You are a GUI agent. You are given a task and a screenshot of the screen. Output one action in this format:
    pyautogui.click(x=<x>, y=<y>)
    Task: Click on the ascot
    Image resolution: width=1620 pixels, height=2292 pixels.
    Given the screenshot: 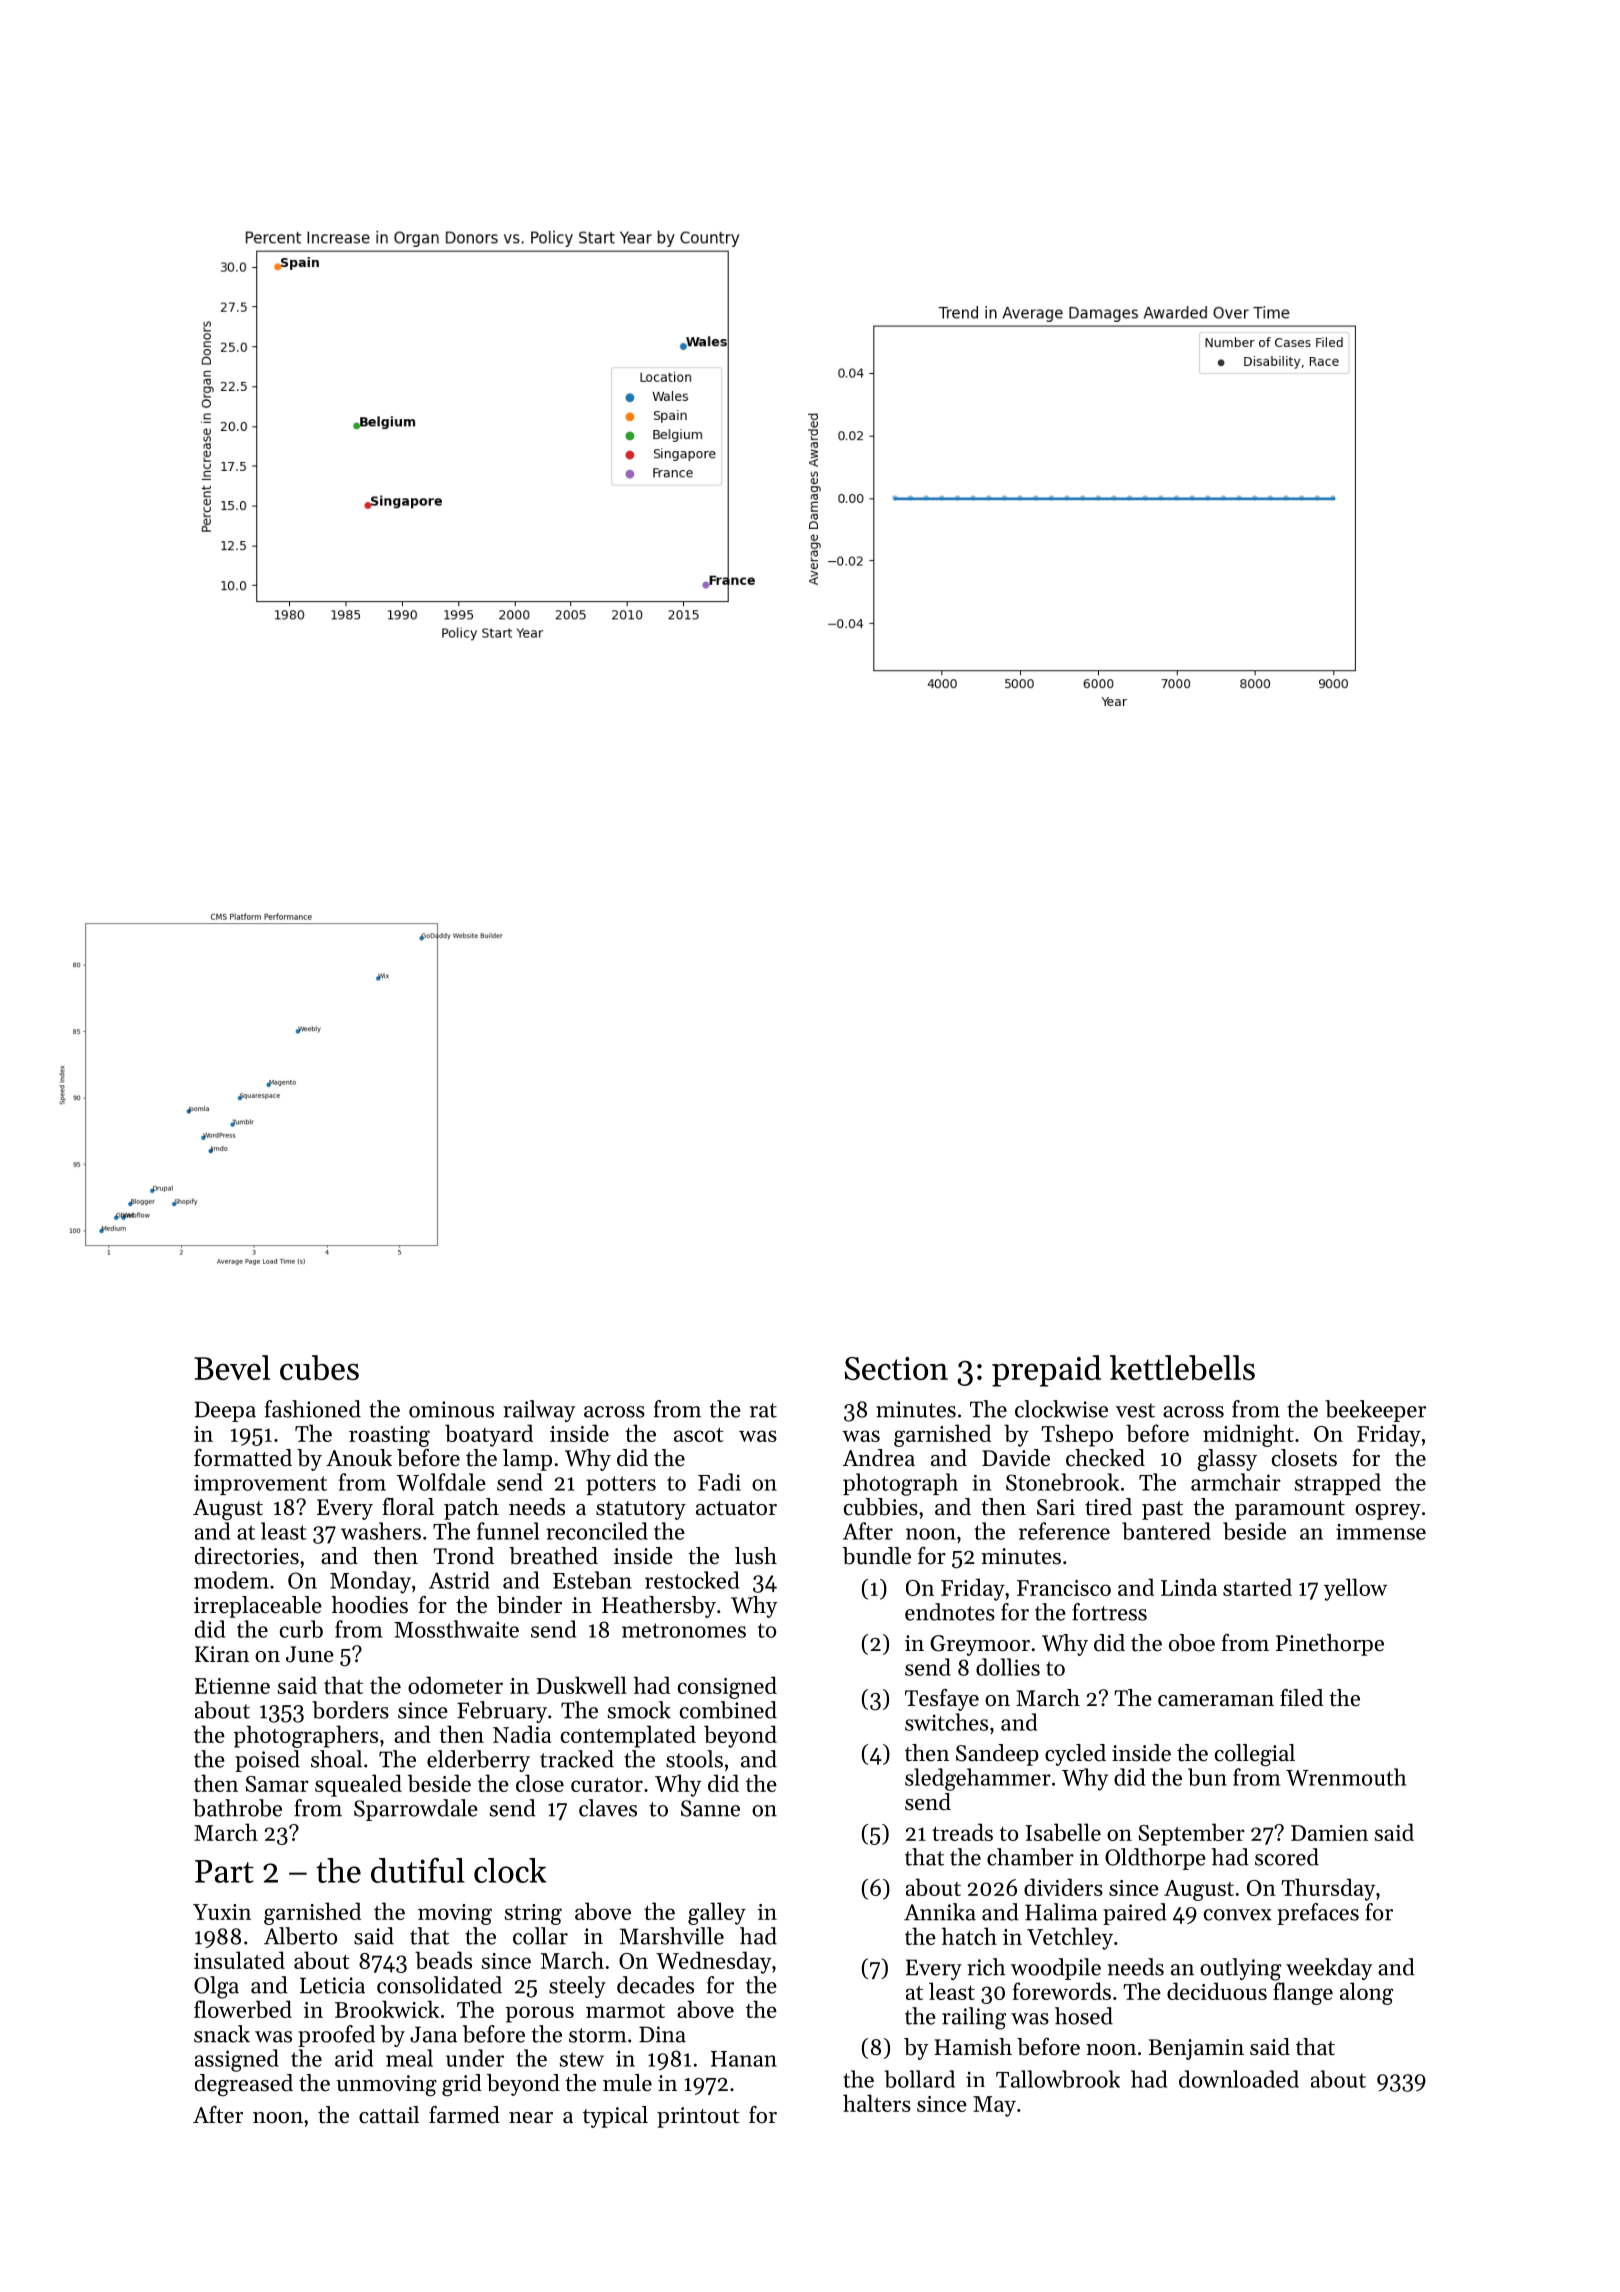 What is the action you would take?
    pyautogui.click(x=699, y=1434)
